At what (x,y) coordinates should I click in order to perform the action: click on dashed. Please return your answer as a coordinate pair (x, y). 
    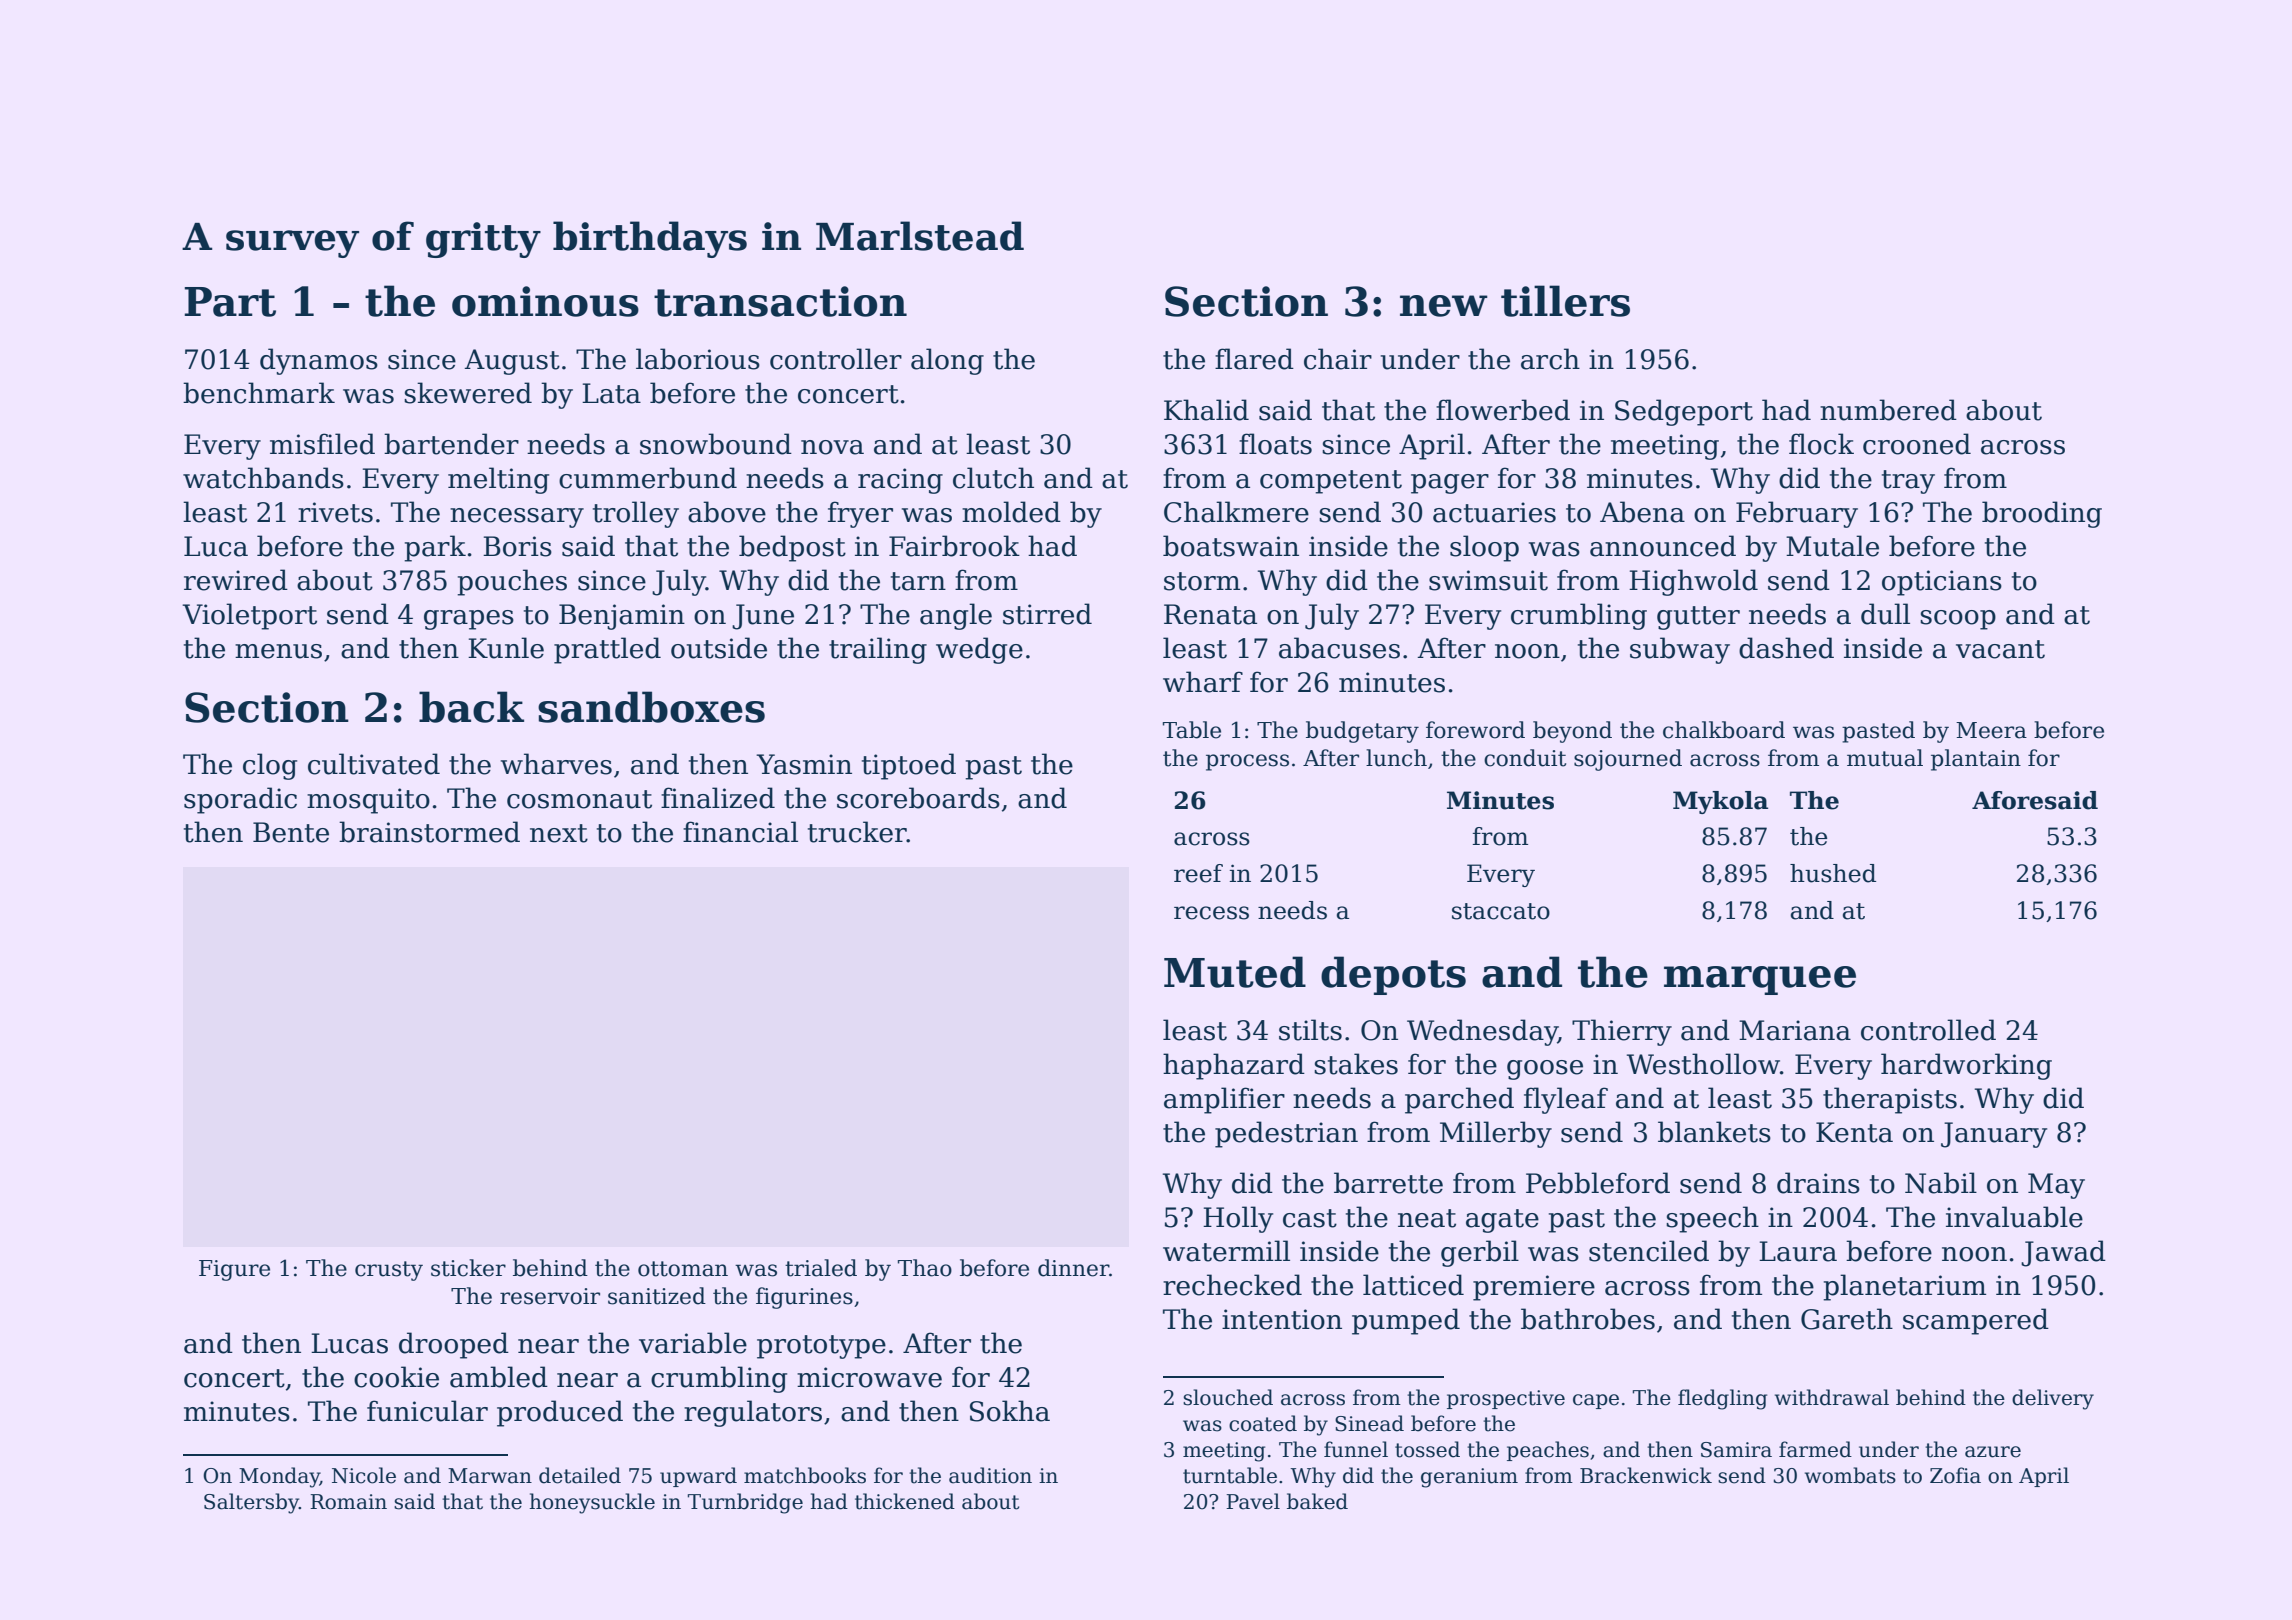
    Looking at the image, I should click on (1786, 648).
